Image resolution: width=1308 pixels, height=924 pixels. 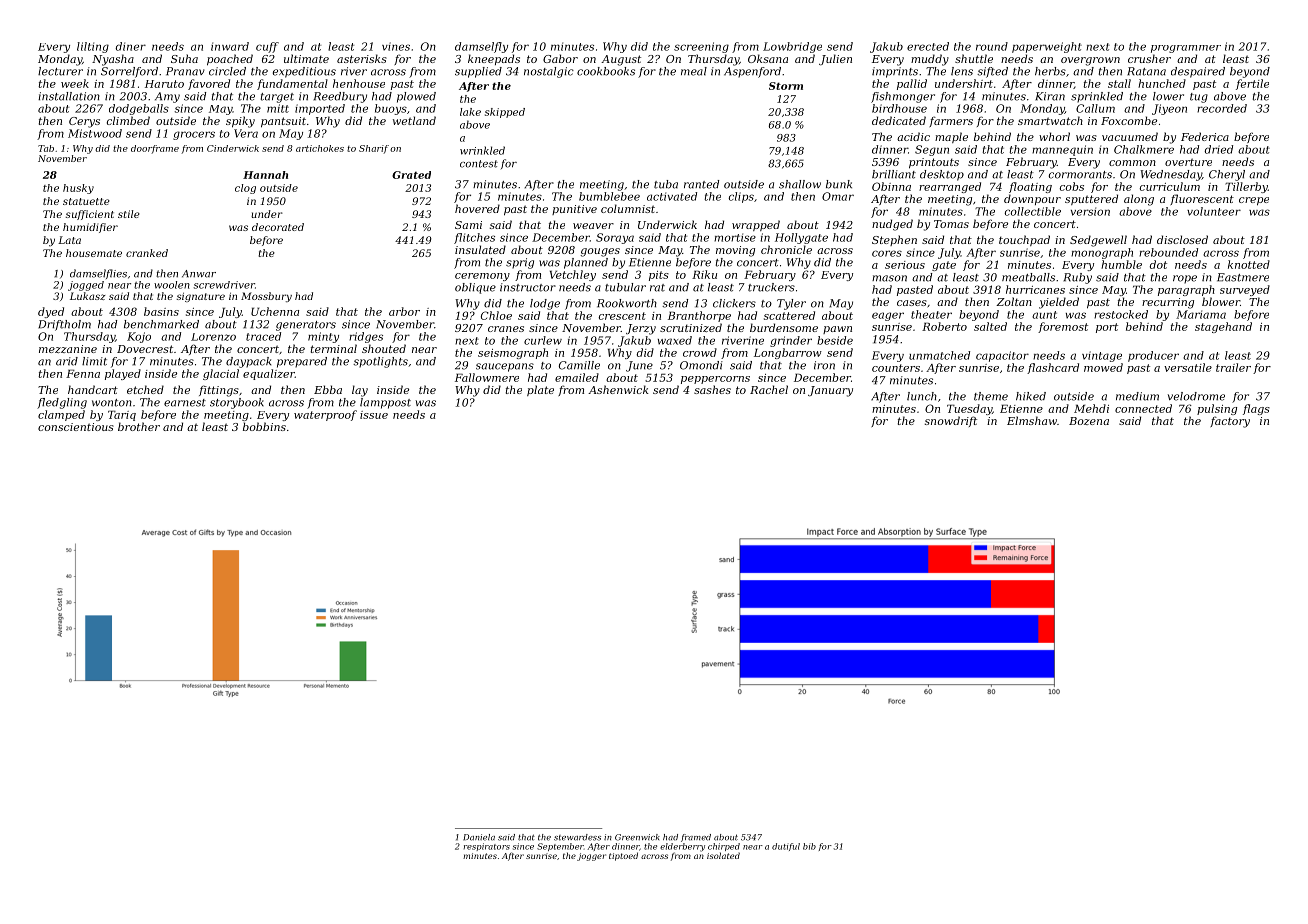 I want to click on Vetchley, so click(x=573, y=275).
